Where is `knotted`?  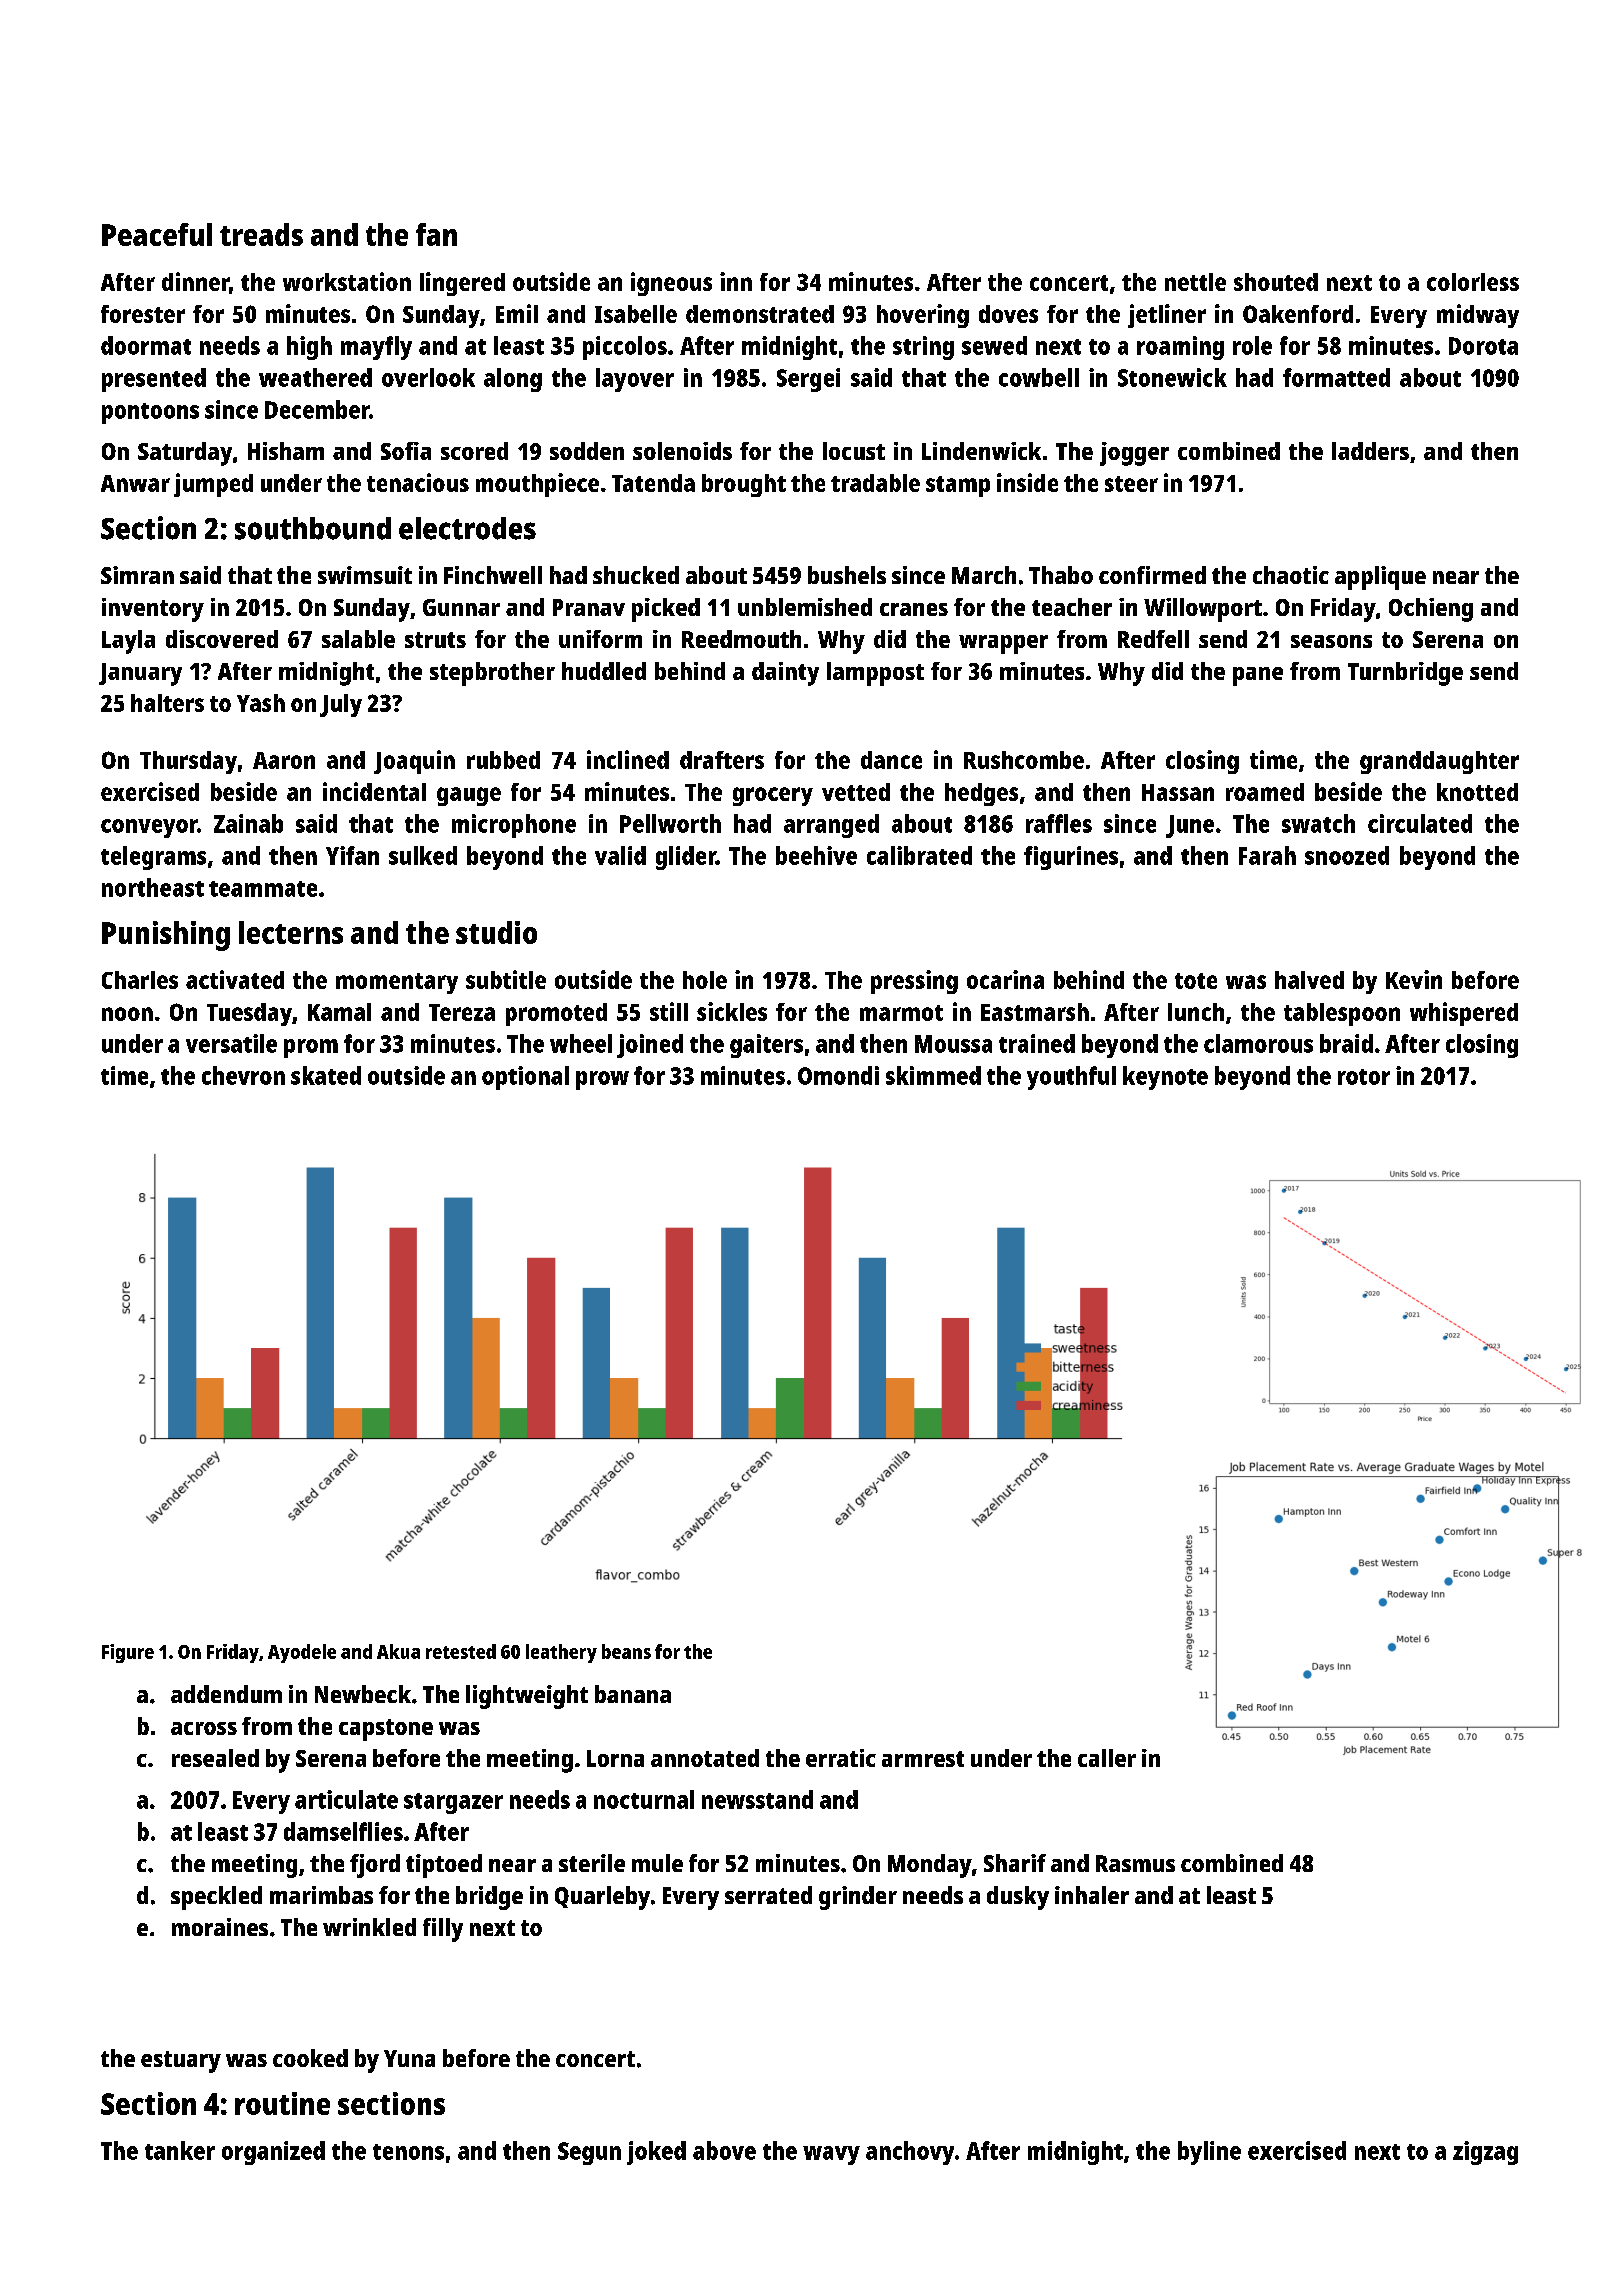
knotted is located at coordinates (1477, 792).
